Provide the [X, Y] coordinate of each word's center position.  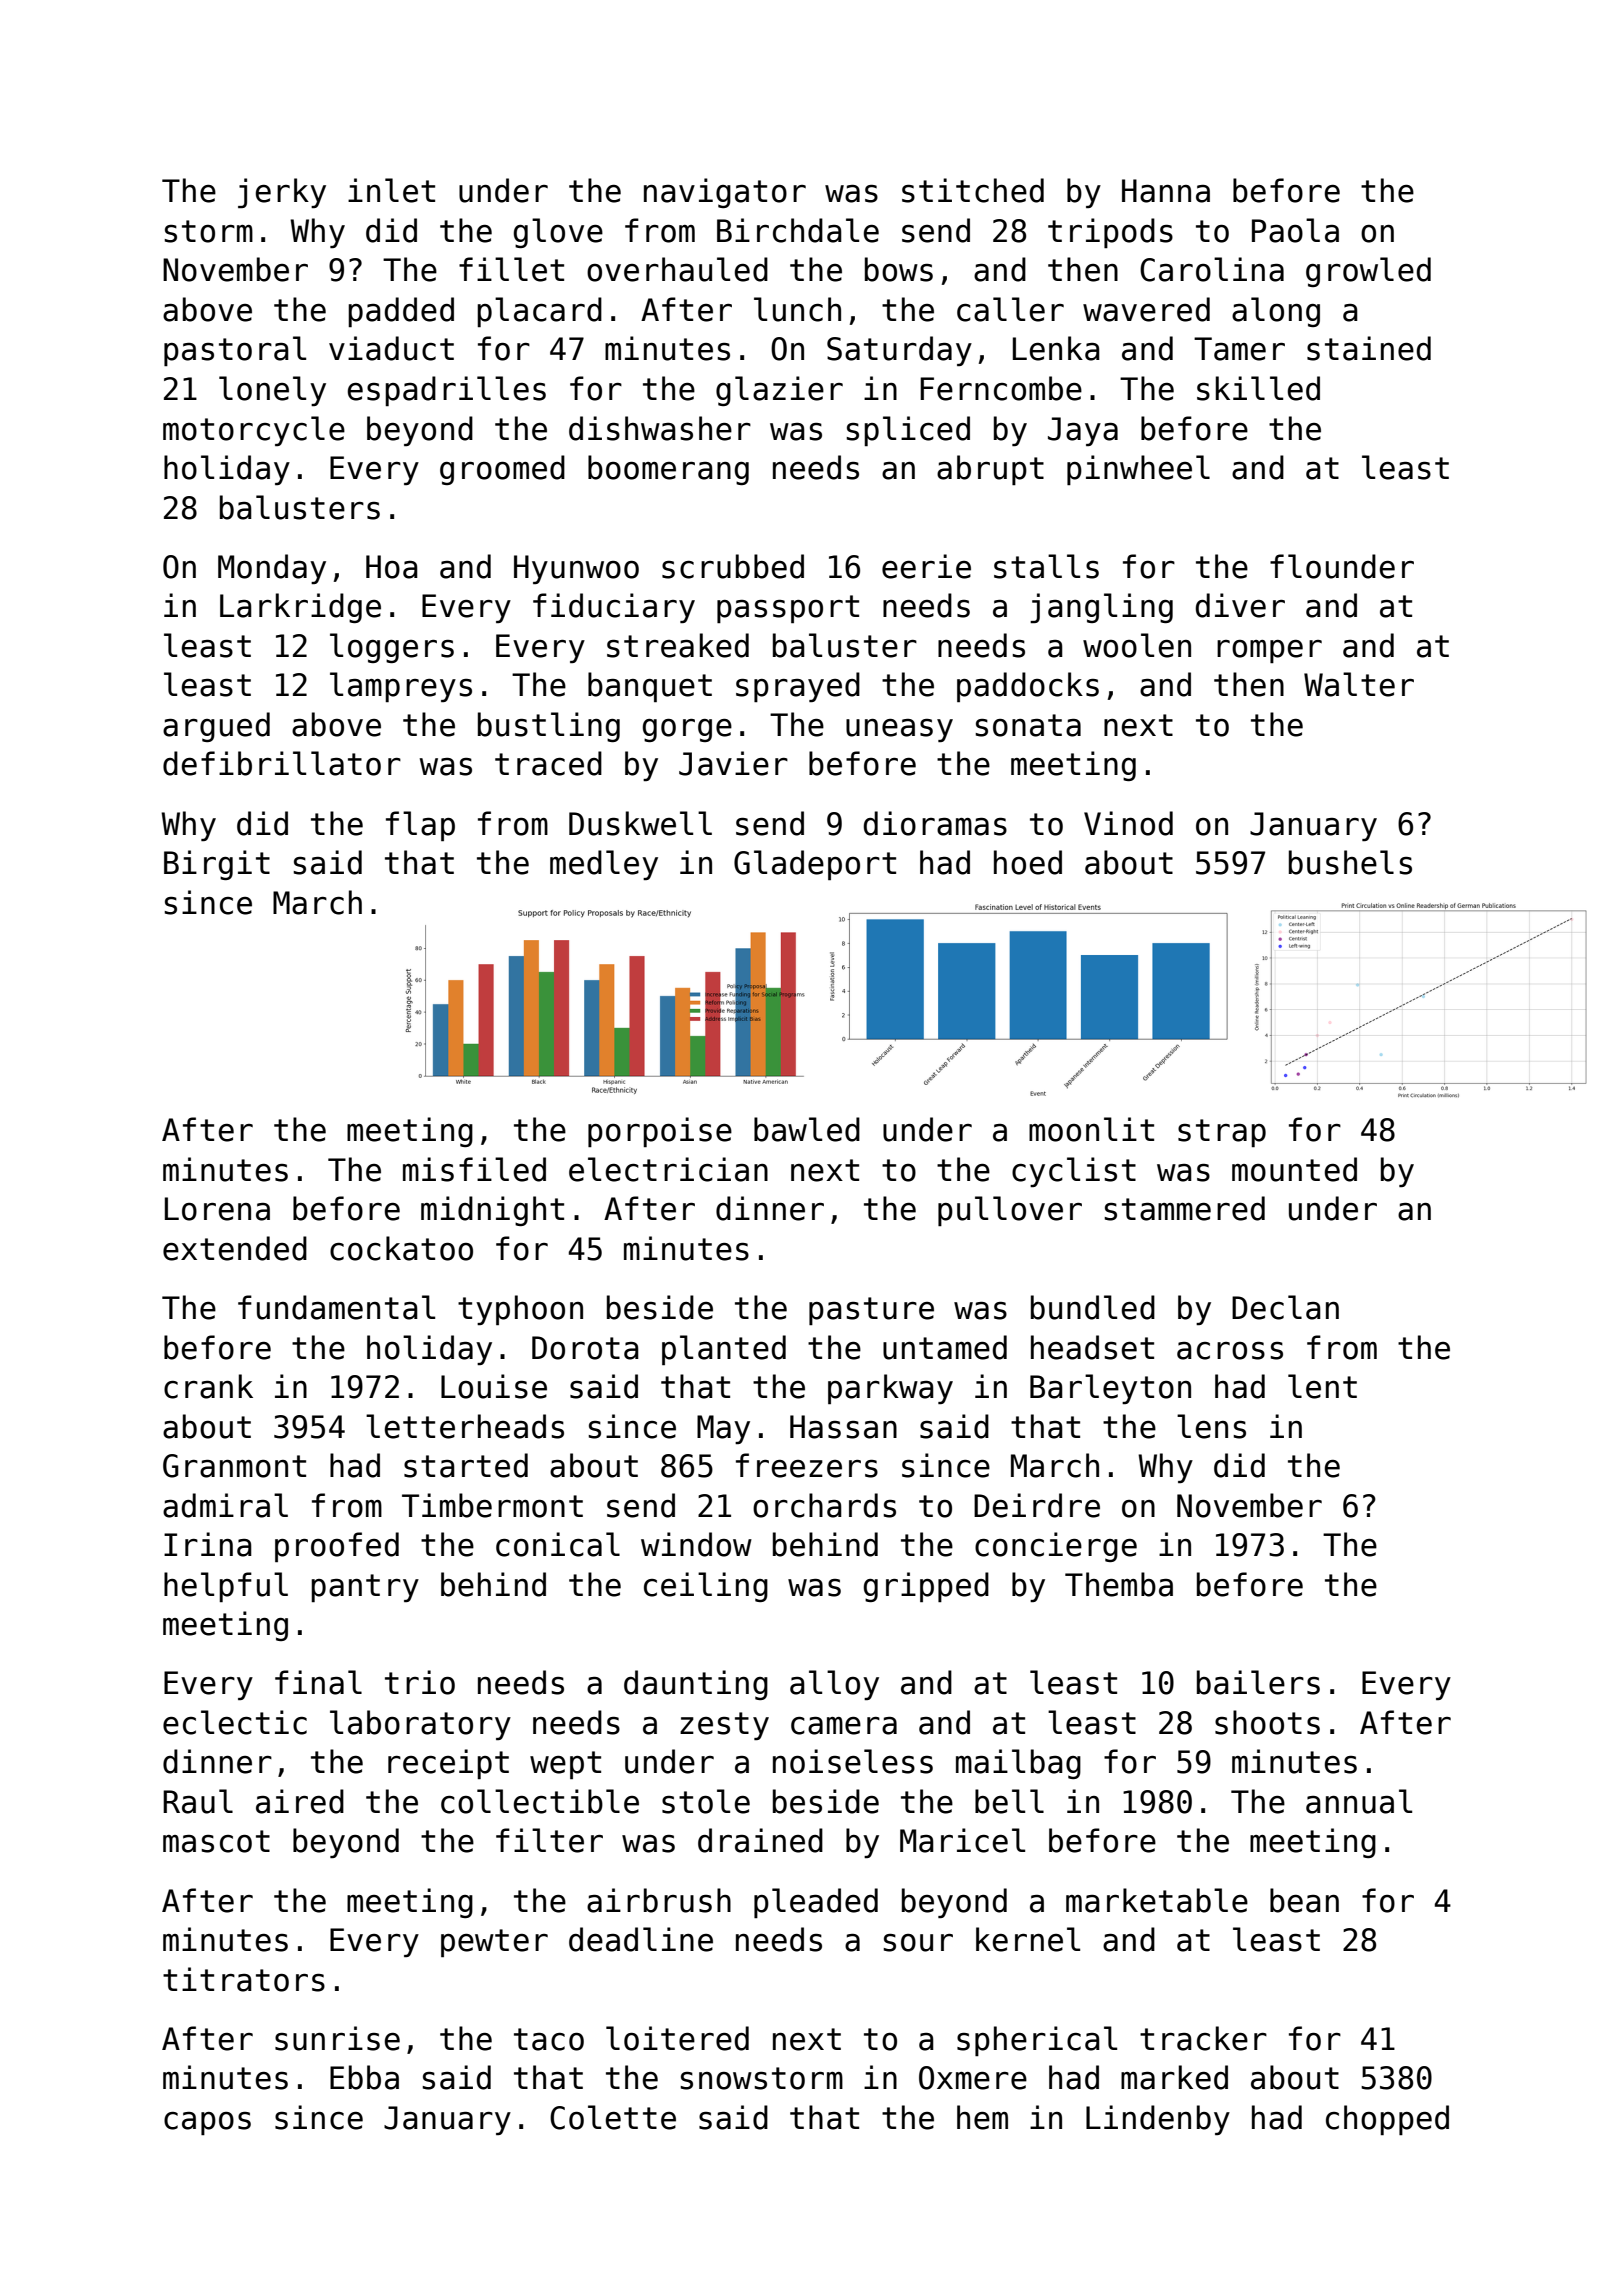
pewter [494, 1943]
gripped [926, 1587]
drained [760, 1840]
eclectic [235, 1722]
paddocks [1028, 687]
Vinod [1128, 823]
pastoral [235, 351]
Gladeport [815, 865]
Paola [1295, 230]
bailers [1258, 1682]
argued [216, 727]
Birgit [217, 865]
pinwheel [1138, 470]
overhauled [677, 269]
